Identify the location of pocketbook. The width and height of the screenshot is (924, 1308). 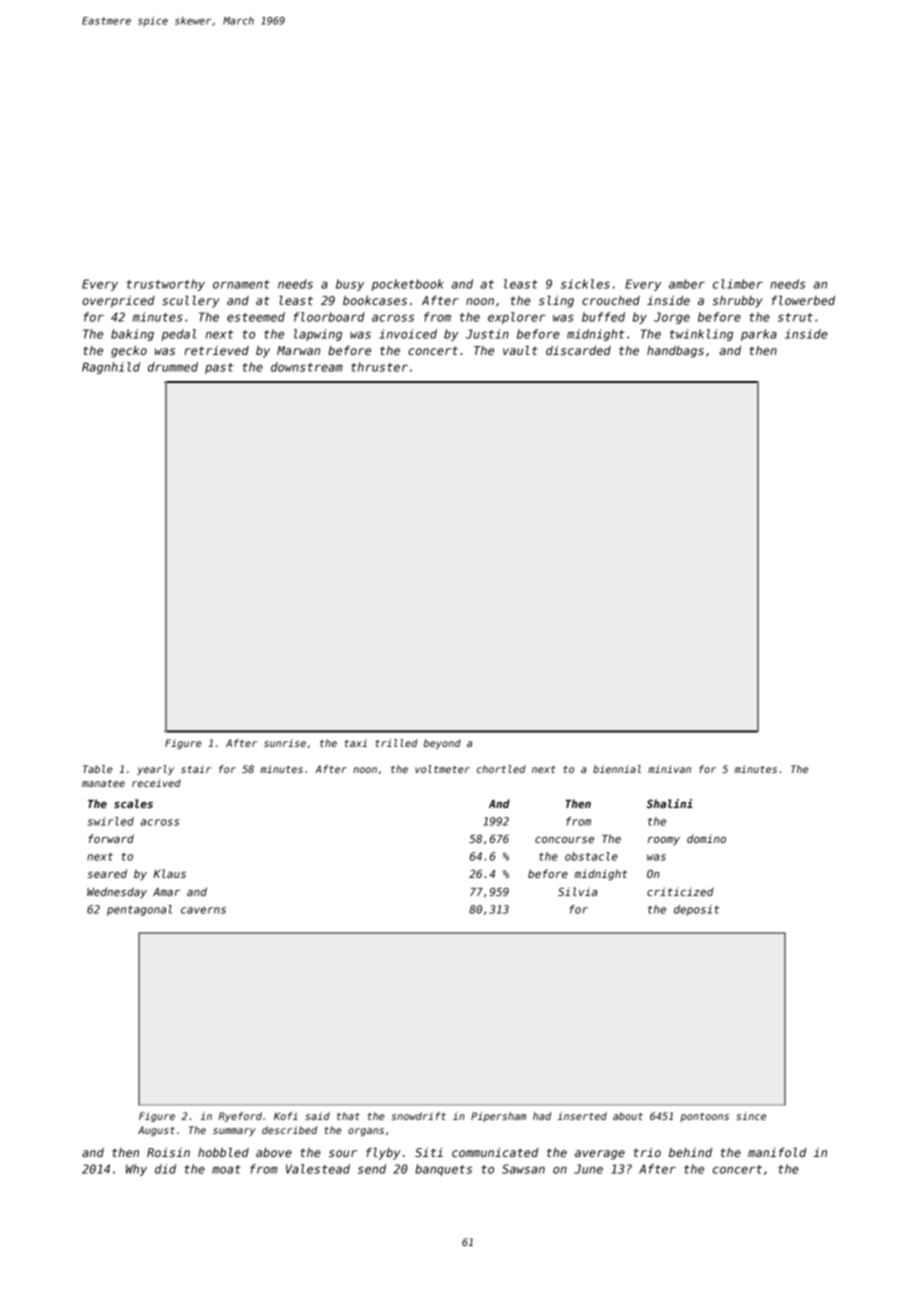
(407, 285).
